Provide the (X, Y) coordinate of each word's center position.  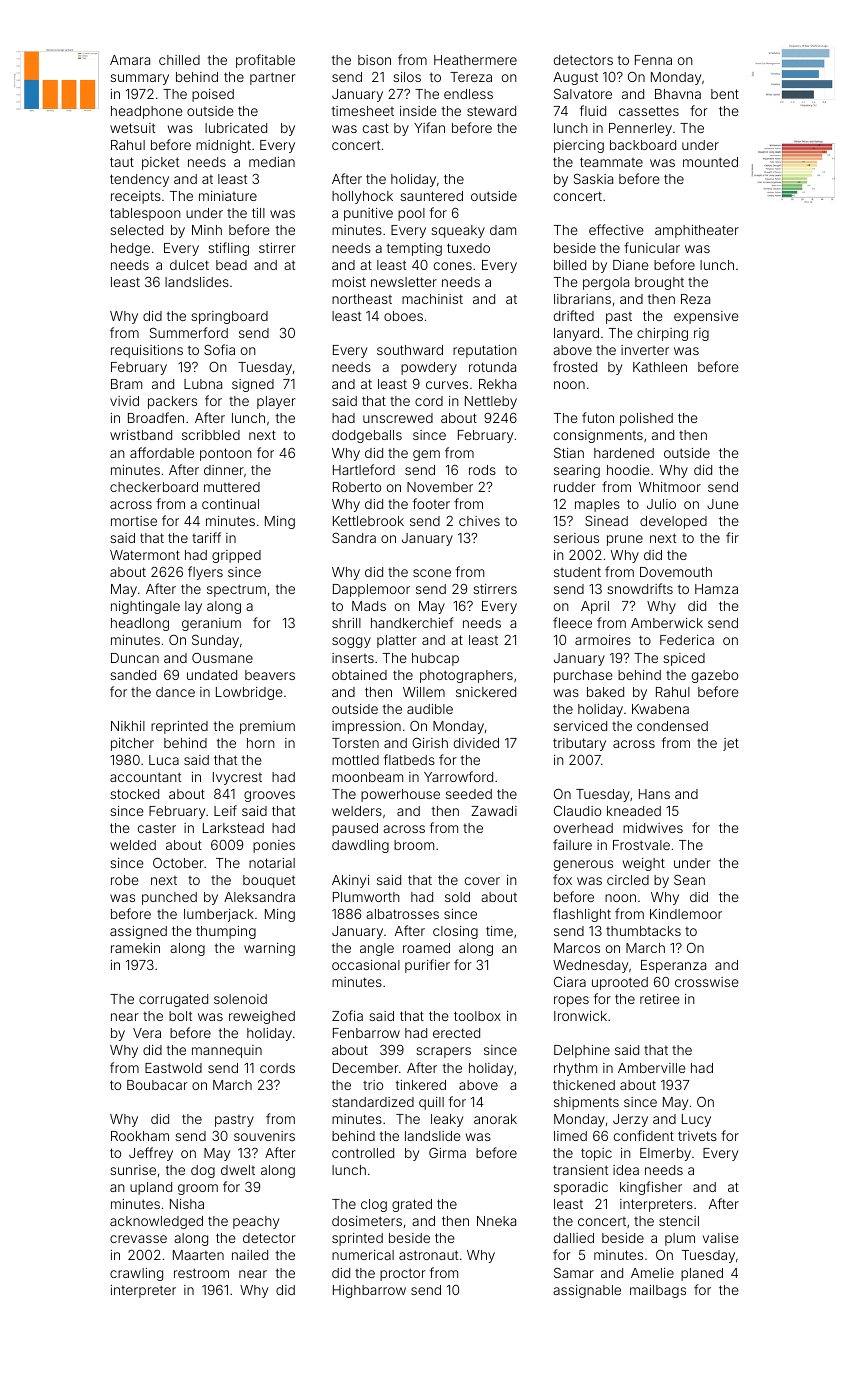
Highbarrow (369, 1291)
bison (374, 60)
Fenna (653, 60)
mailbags (658, 1291)
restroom (201, 1273)
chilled (179, 60)
